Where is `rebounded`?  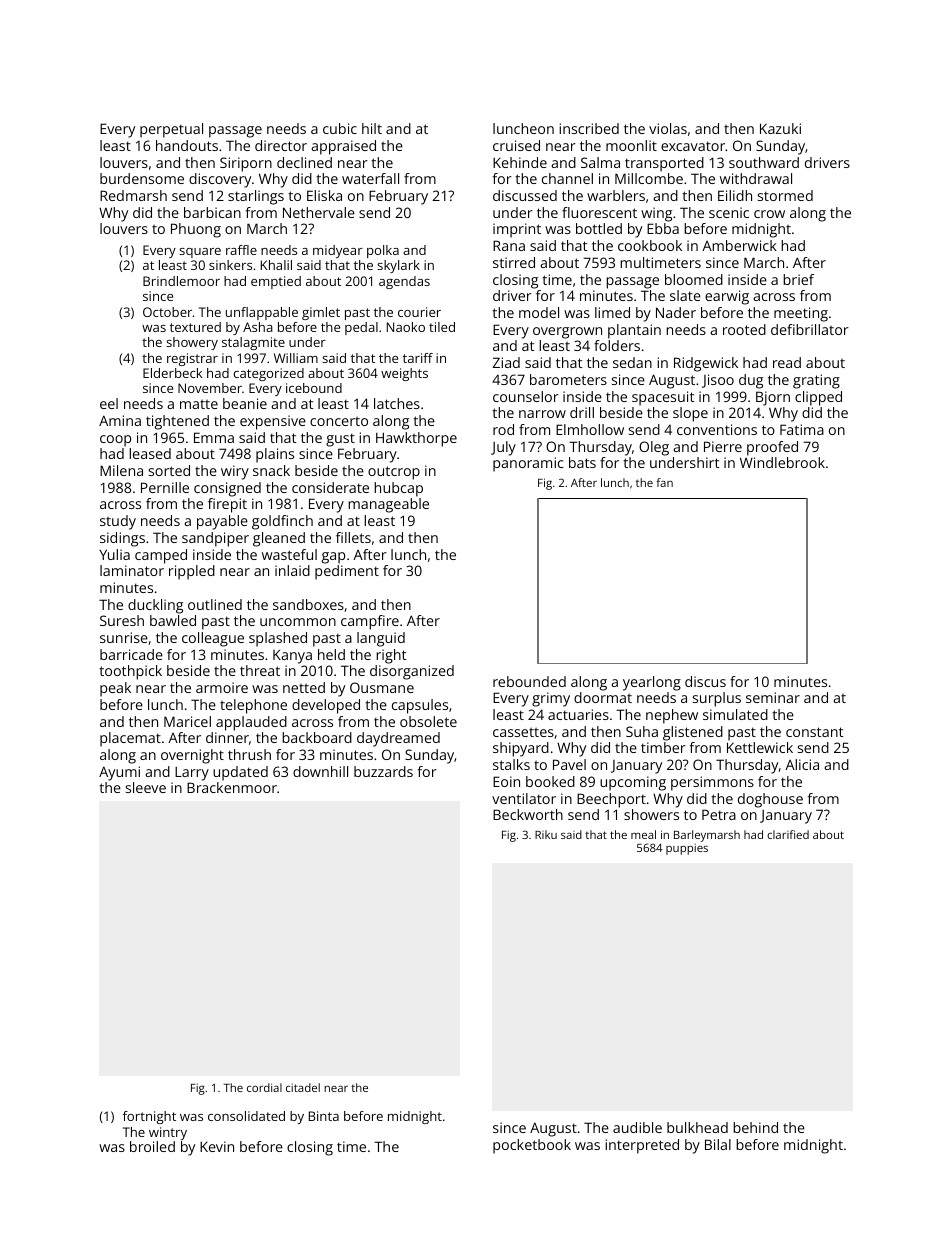 rebounded is located at coordinates (529, 681).
